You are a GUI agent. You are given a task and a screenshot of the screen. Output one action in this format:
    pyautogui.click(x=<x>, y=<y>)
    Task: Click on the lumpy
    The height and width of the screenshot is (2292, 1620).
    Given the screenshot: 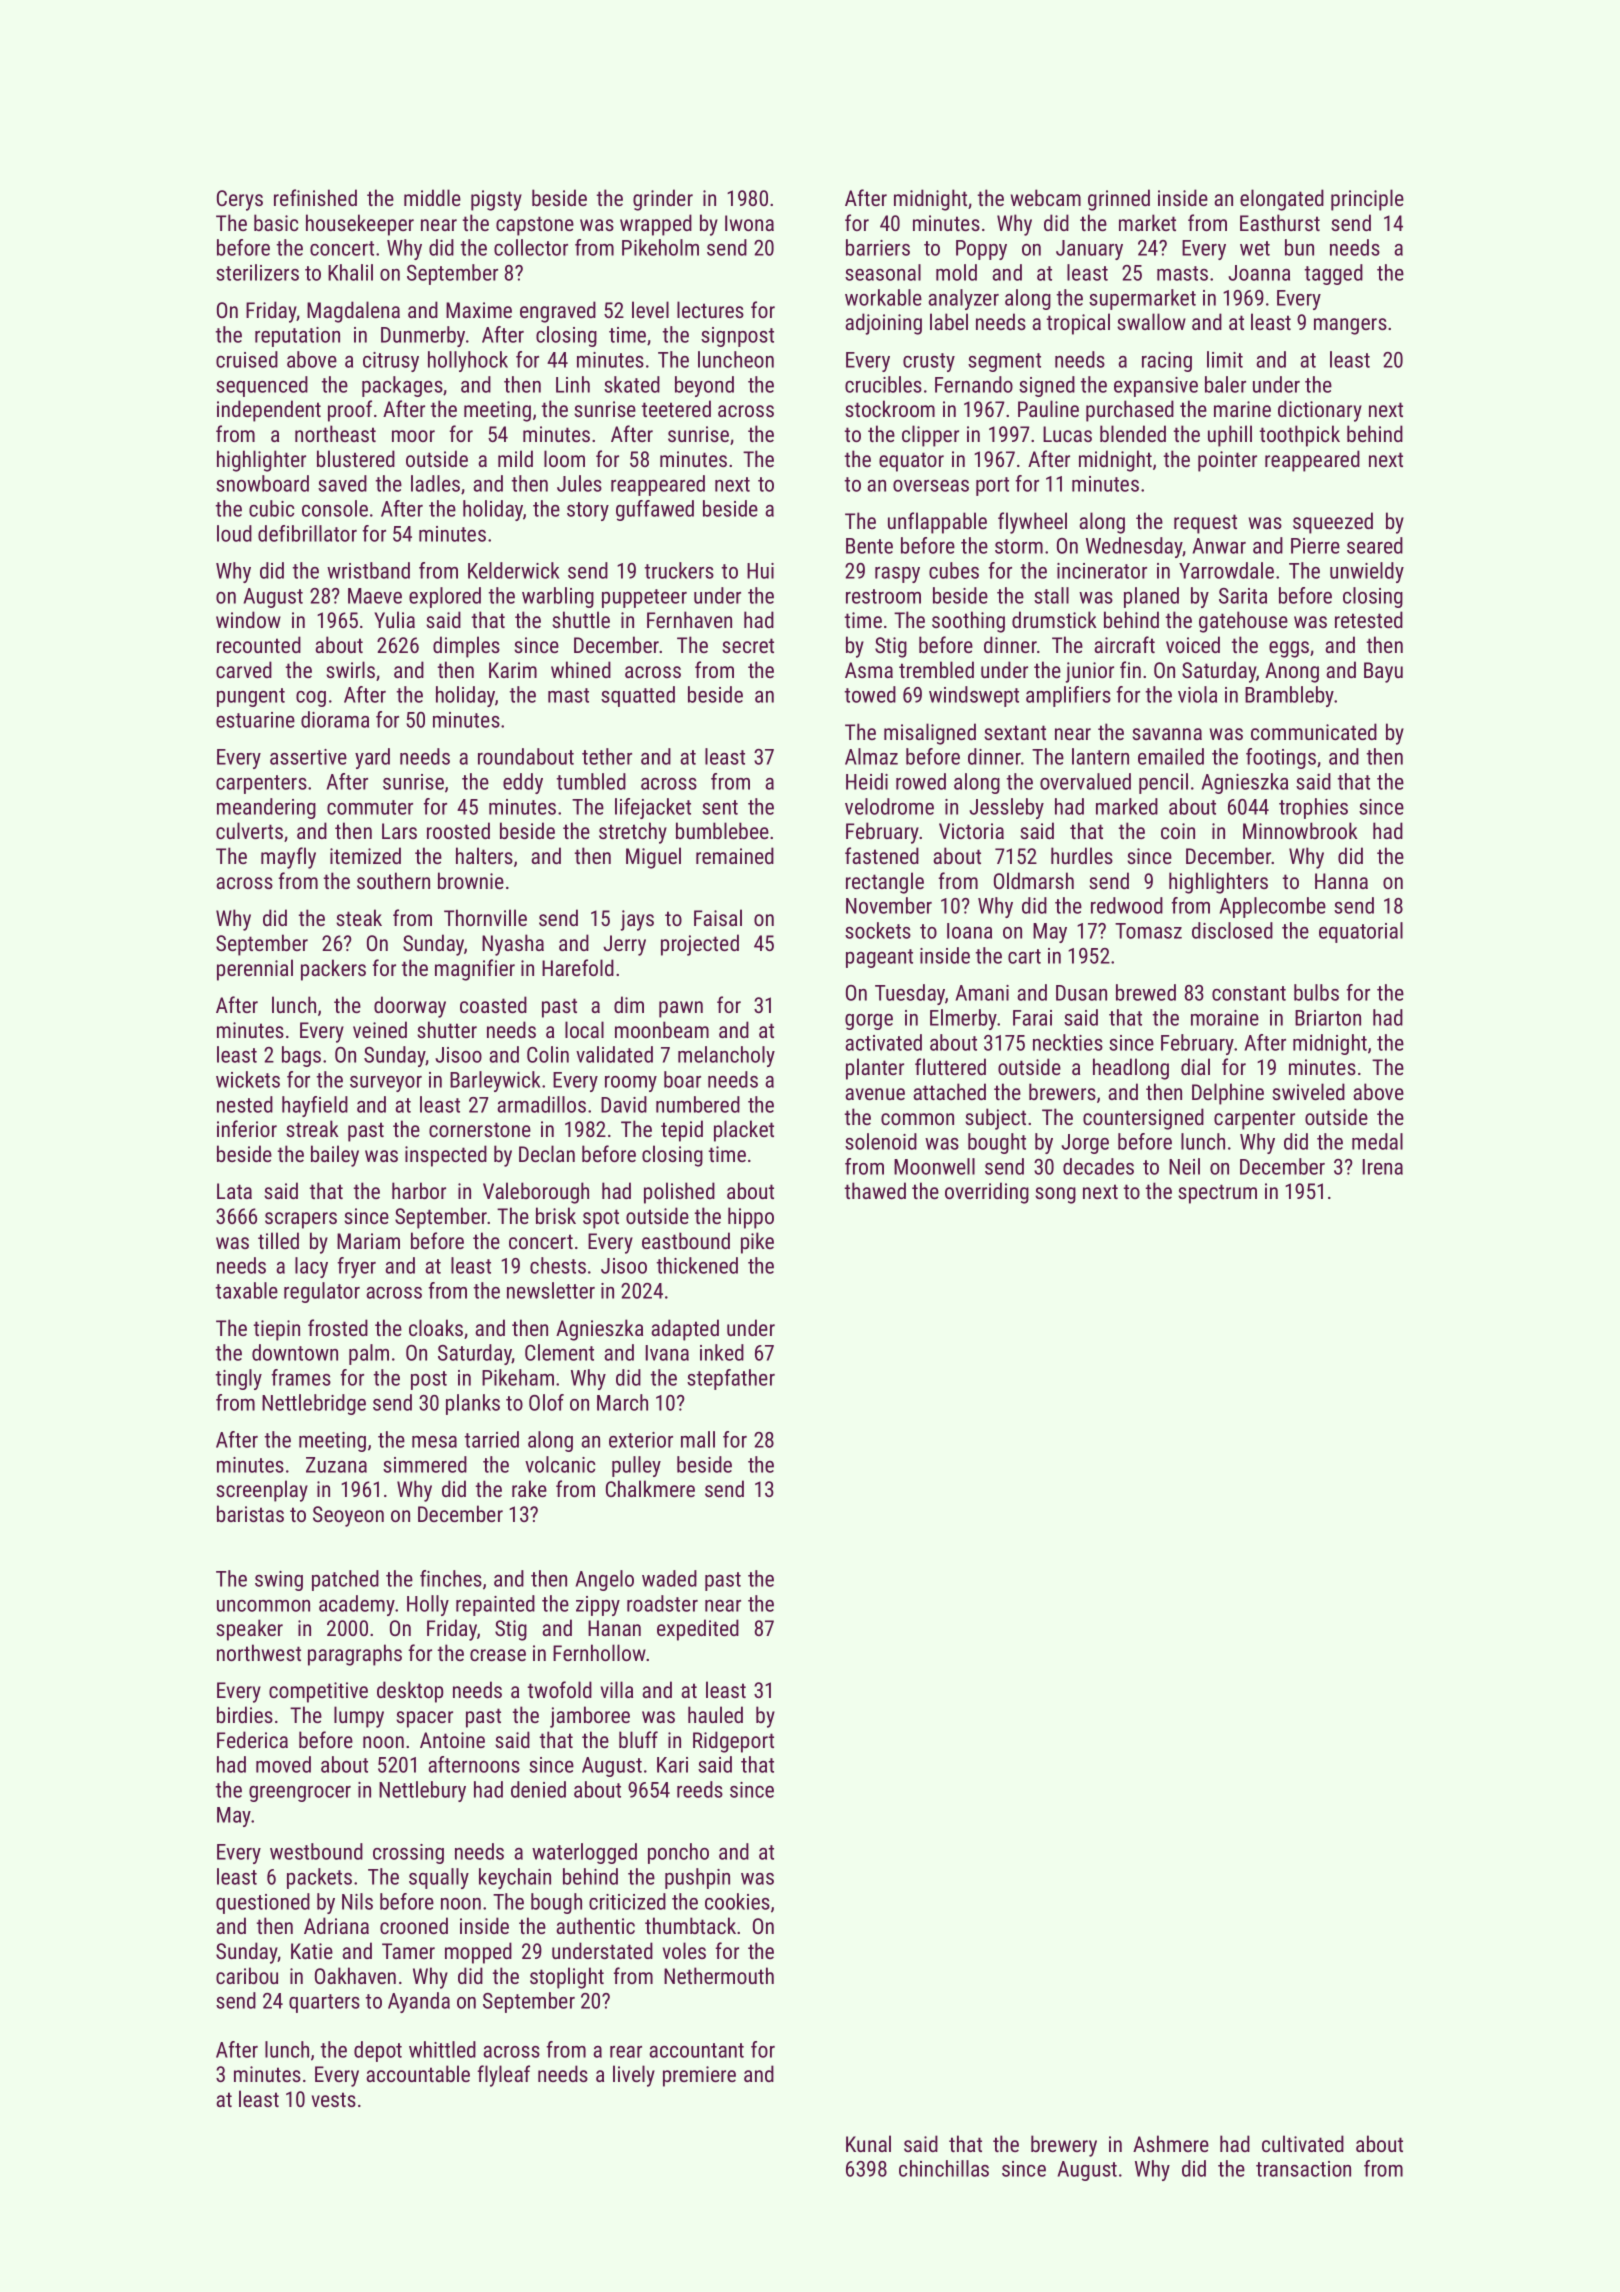 What is the action you would take?
    pyautogui.click(x=359, y=1717)
